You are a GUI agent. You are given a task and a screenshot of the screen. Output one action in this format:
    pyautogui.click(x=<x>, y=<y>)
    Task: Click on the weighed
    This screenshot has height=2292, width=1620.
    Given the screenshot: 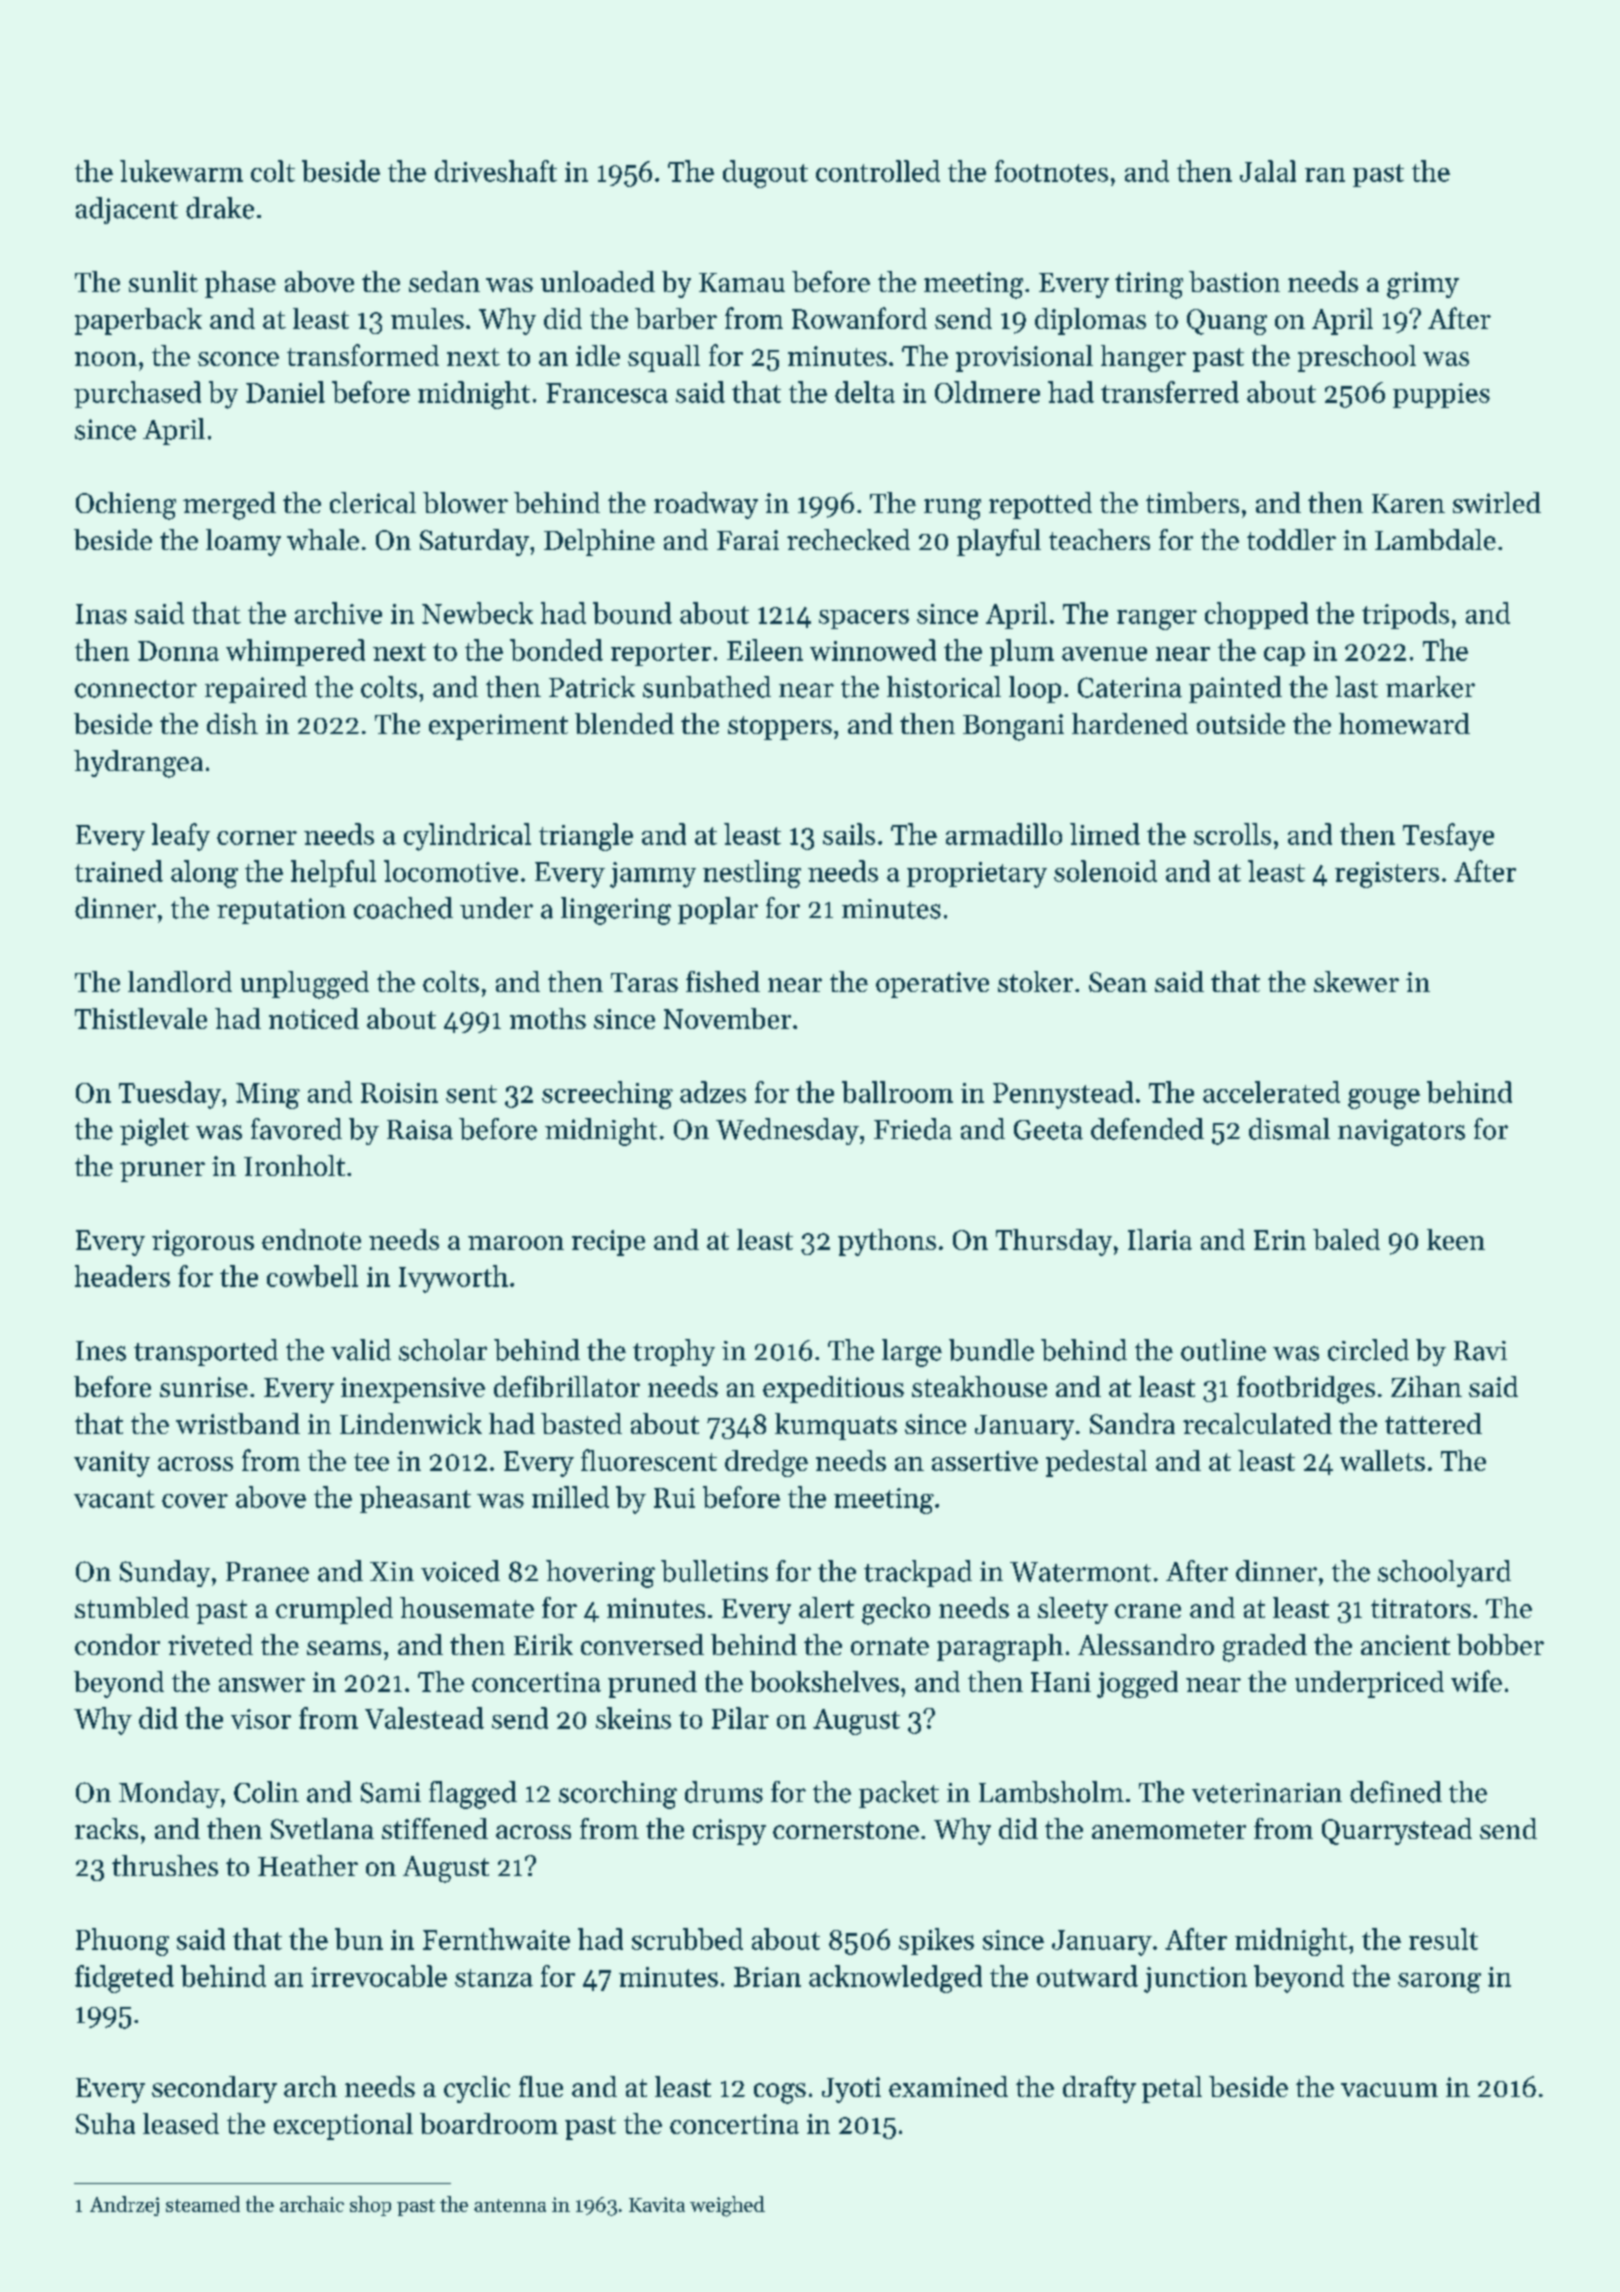 What is the action you would take?
    pyautogui.click(x=727, y=2206)
